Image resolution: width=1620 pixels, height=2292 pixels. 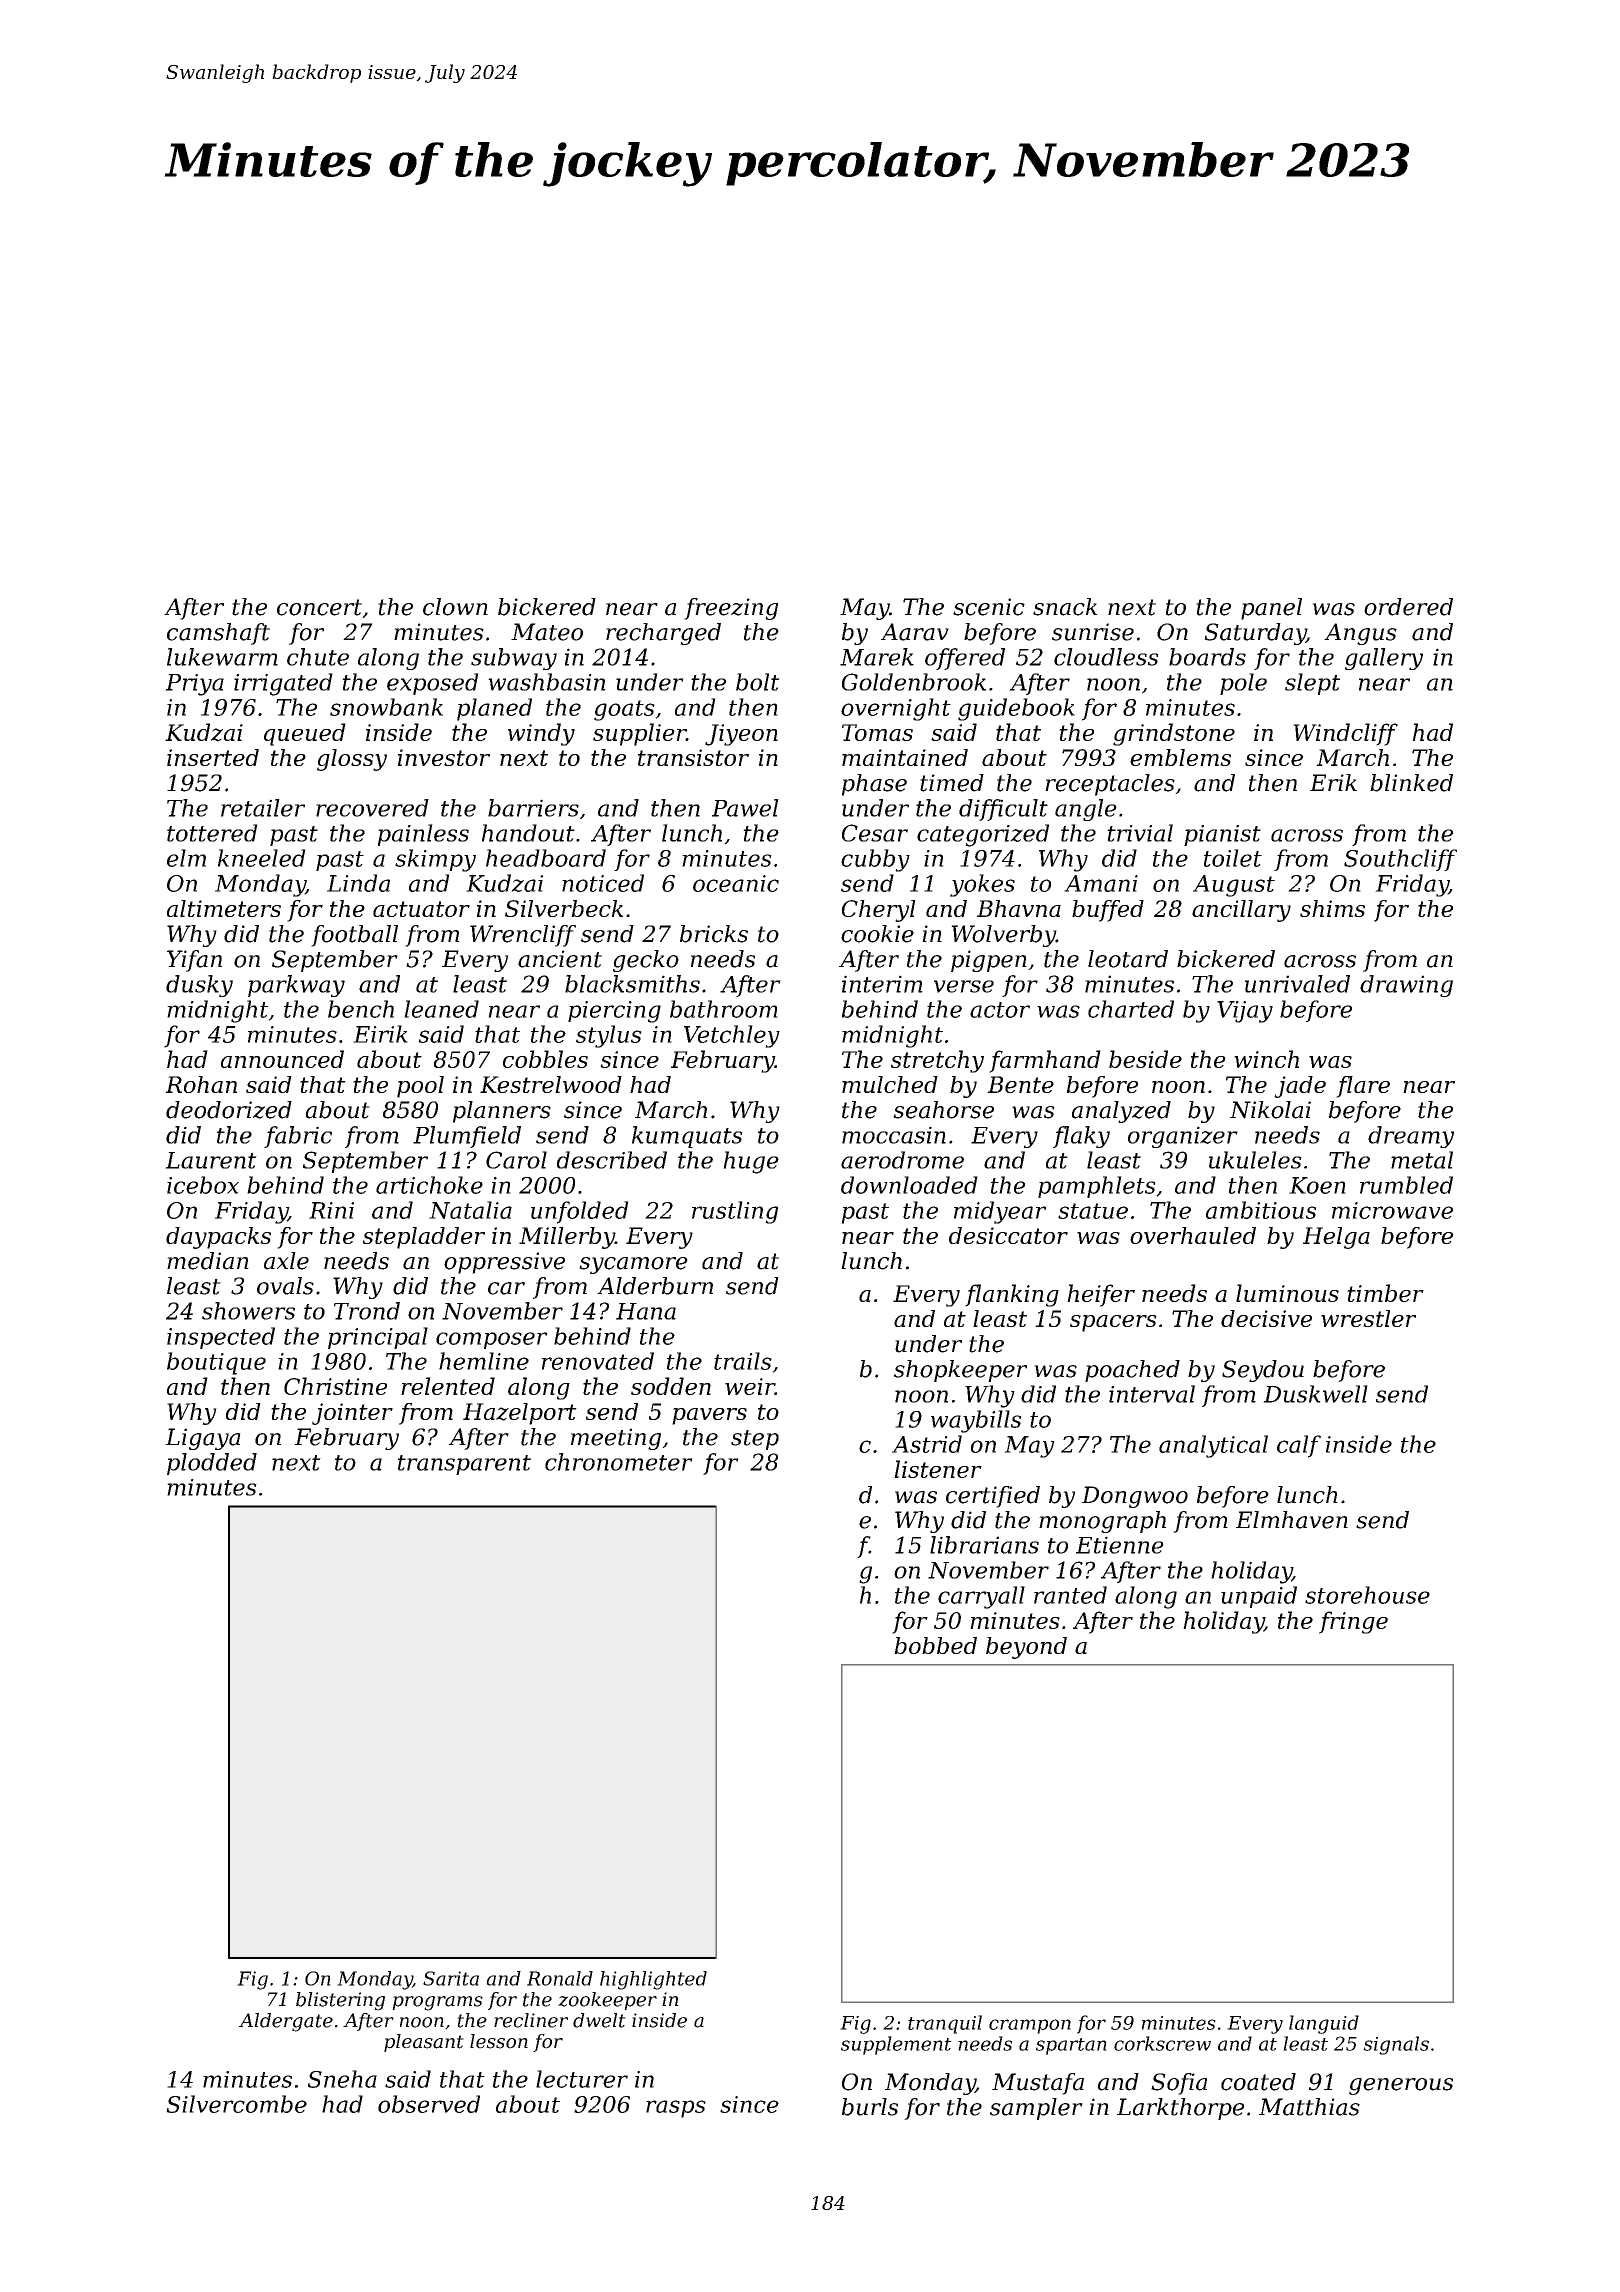 I want to click on highlighted, so click(x=653, y=1980).
